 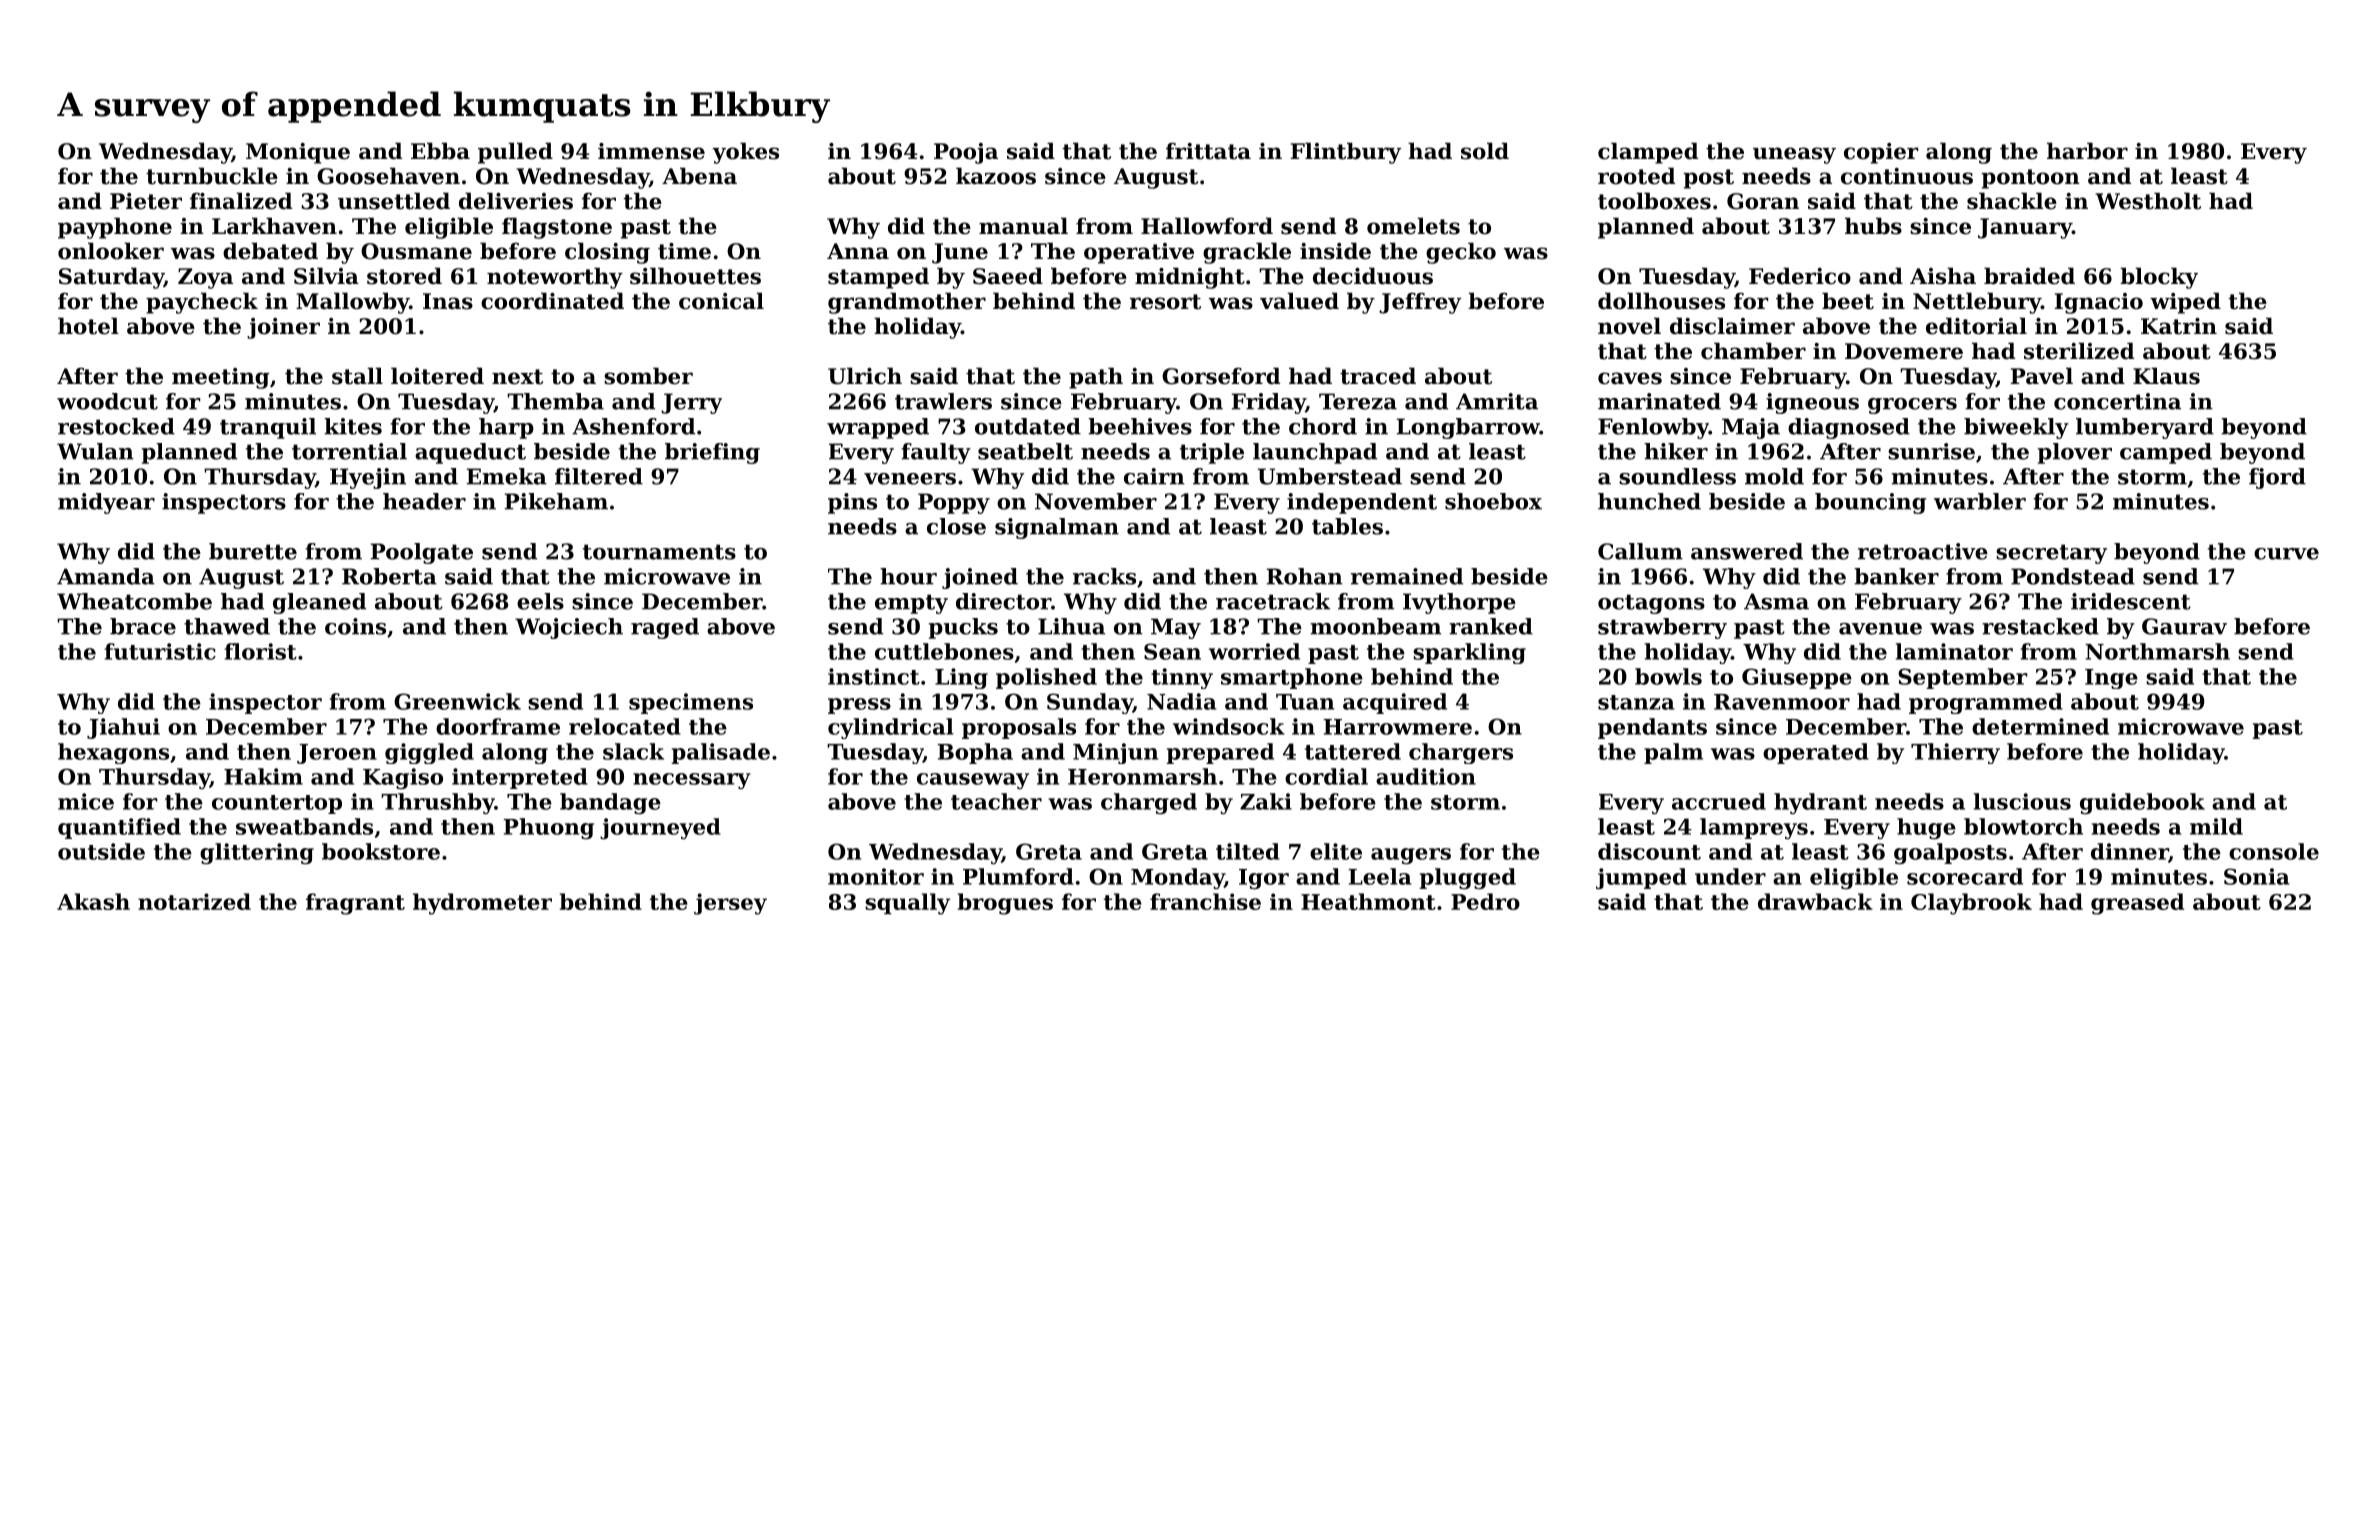 What do you see at coordinates (1347, 526) in the screenshot?
I see `tables` at bounding box center [1347, 526].
